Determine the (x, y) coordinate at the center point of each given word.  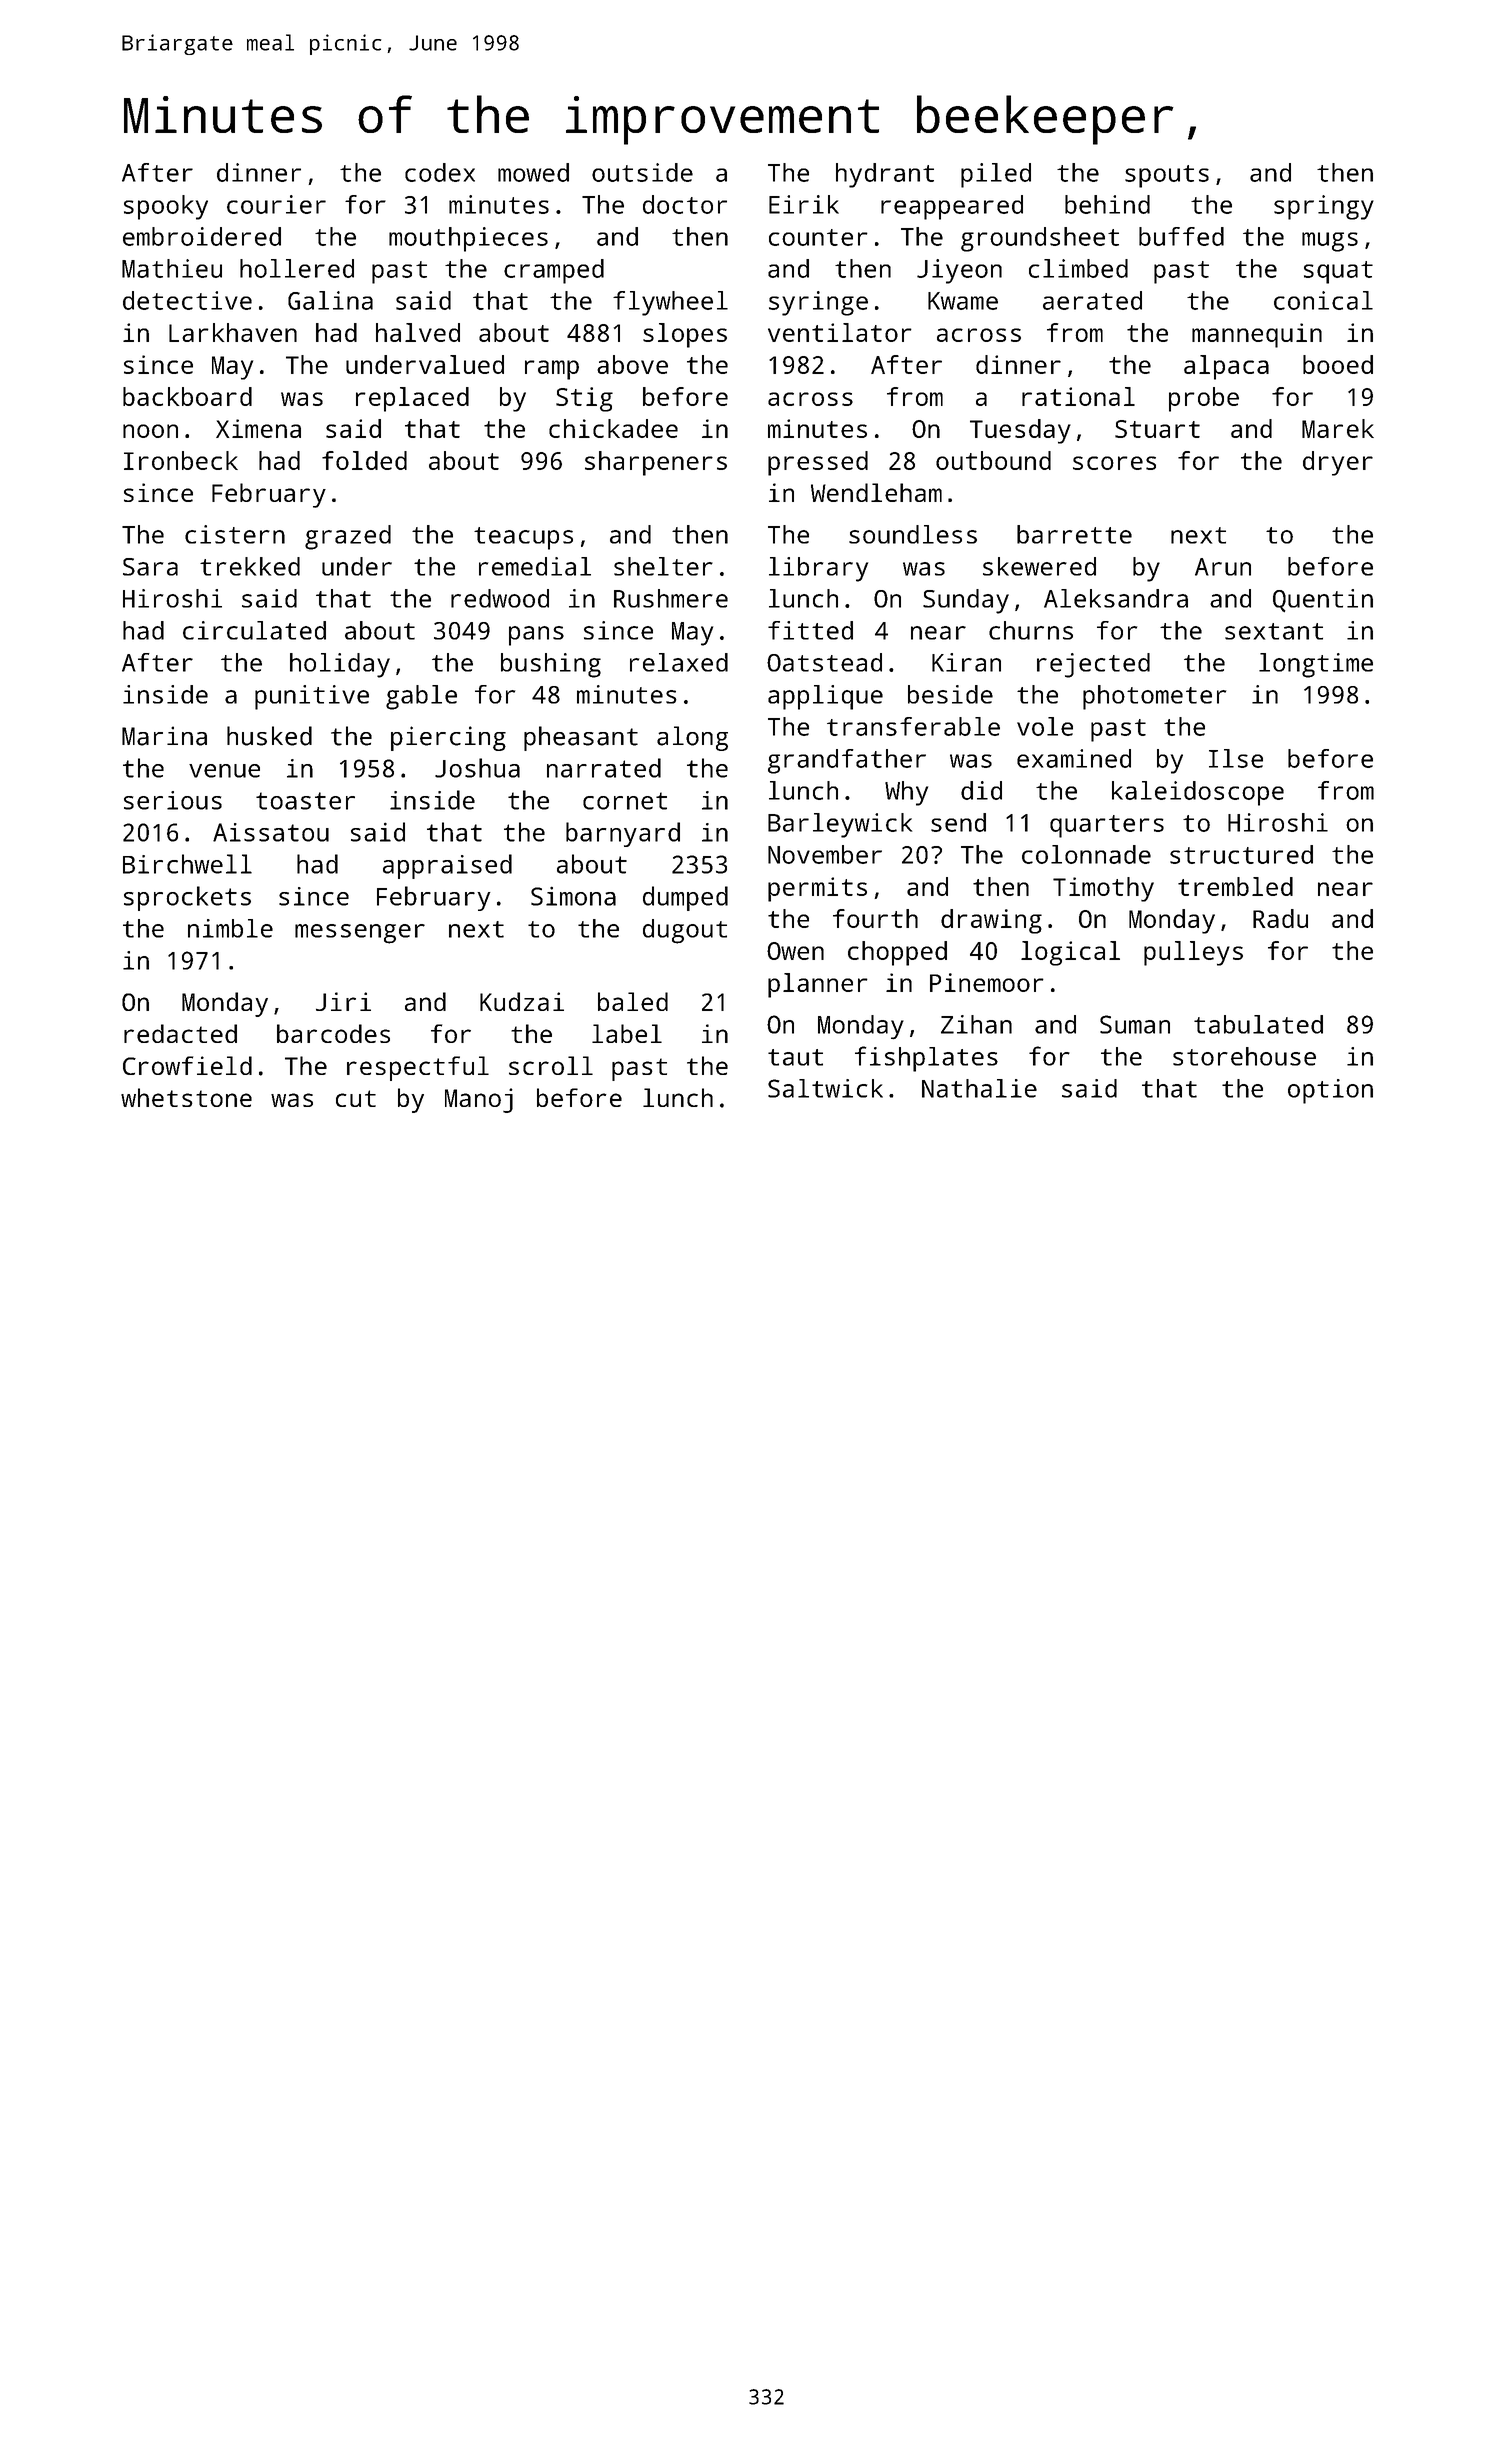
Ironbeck (181, 460)
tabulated (1258, 1024)
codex (440, 172)
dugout (685, 931)
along (692, 738)
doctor (685, 204)
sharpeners (656, 463)
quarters (1107, 826)
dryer (1338, 463)
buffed (1181, 236)
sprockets (187, 898)
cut (356, 1098)
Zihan (976, 1024)
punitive (312, 697)
